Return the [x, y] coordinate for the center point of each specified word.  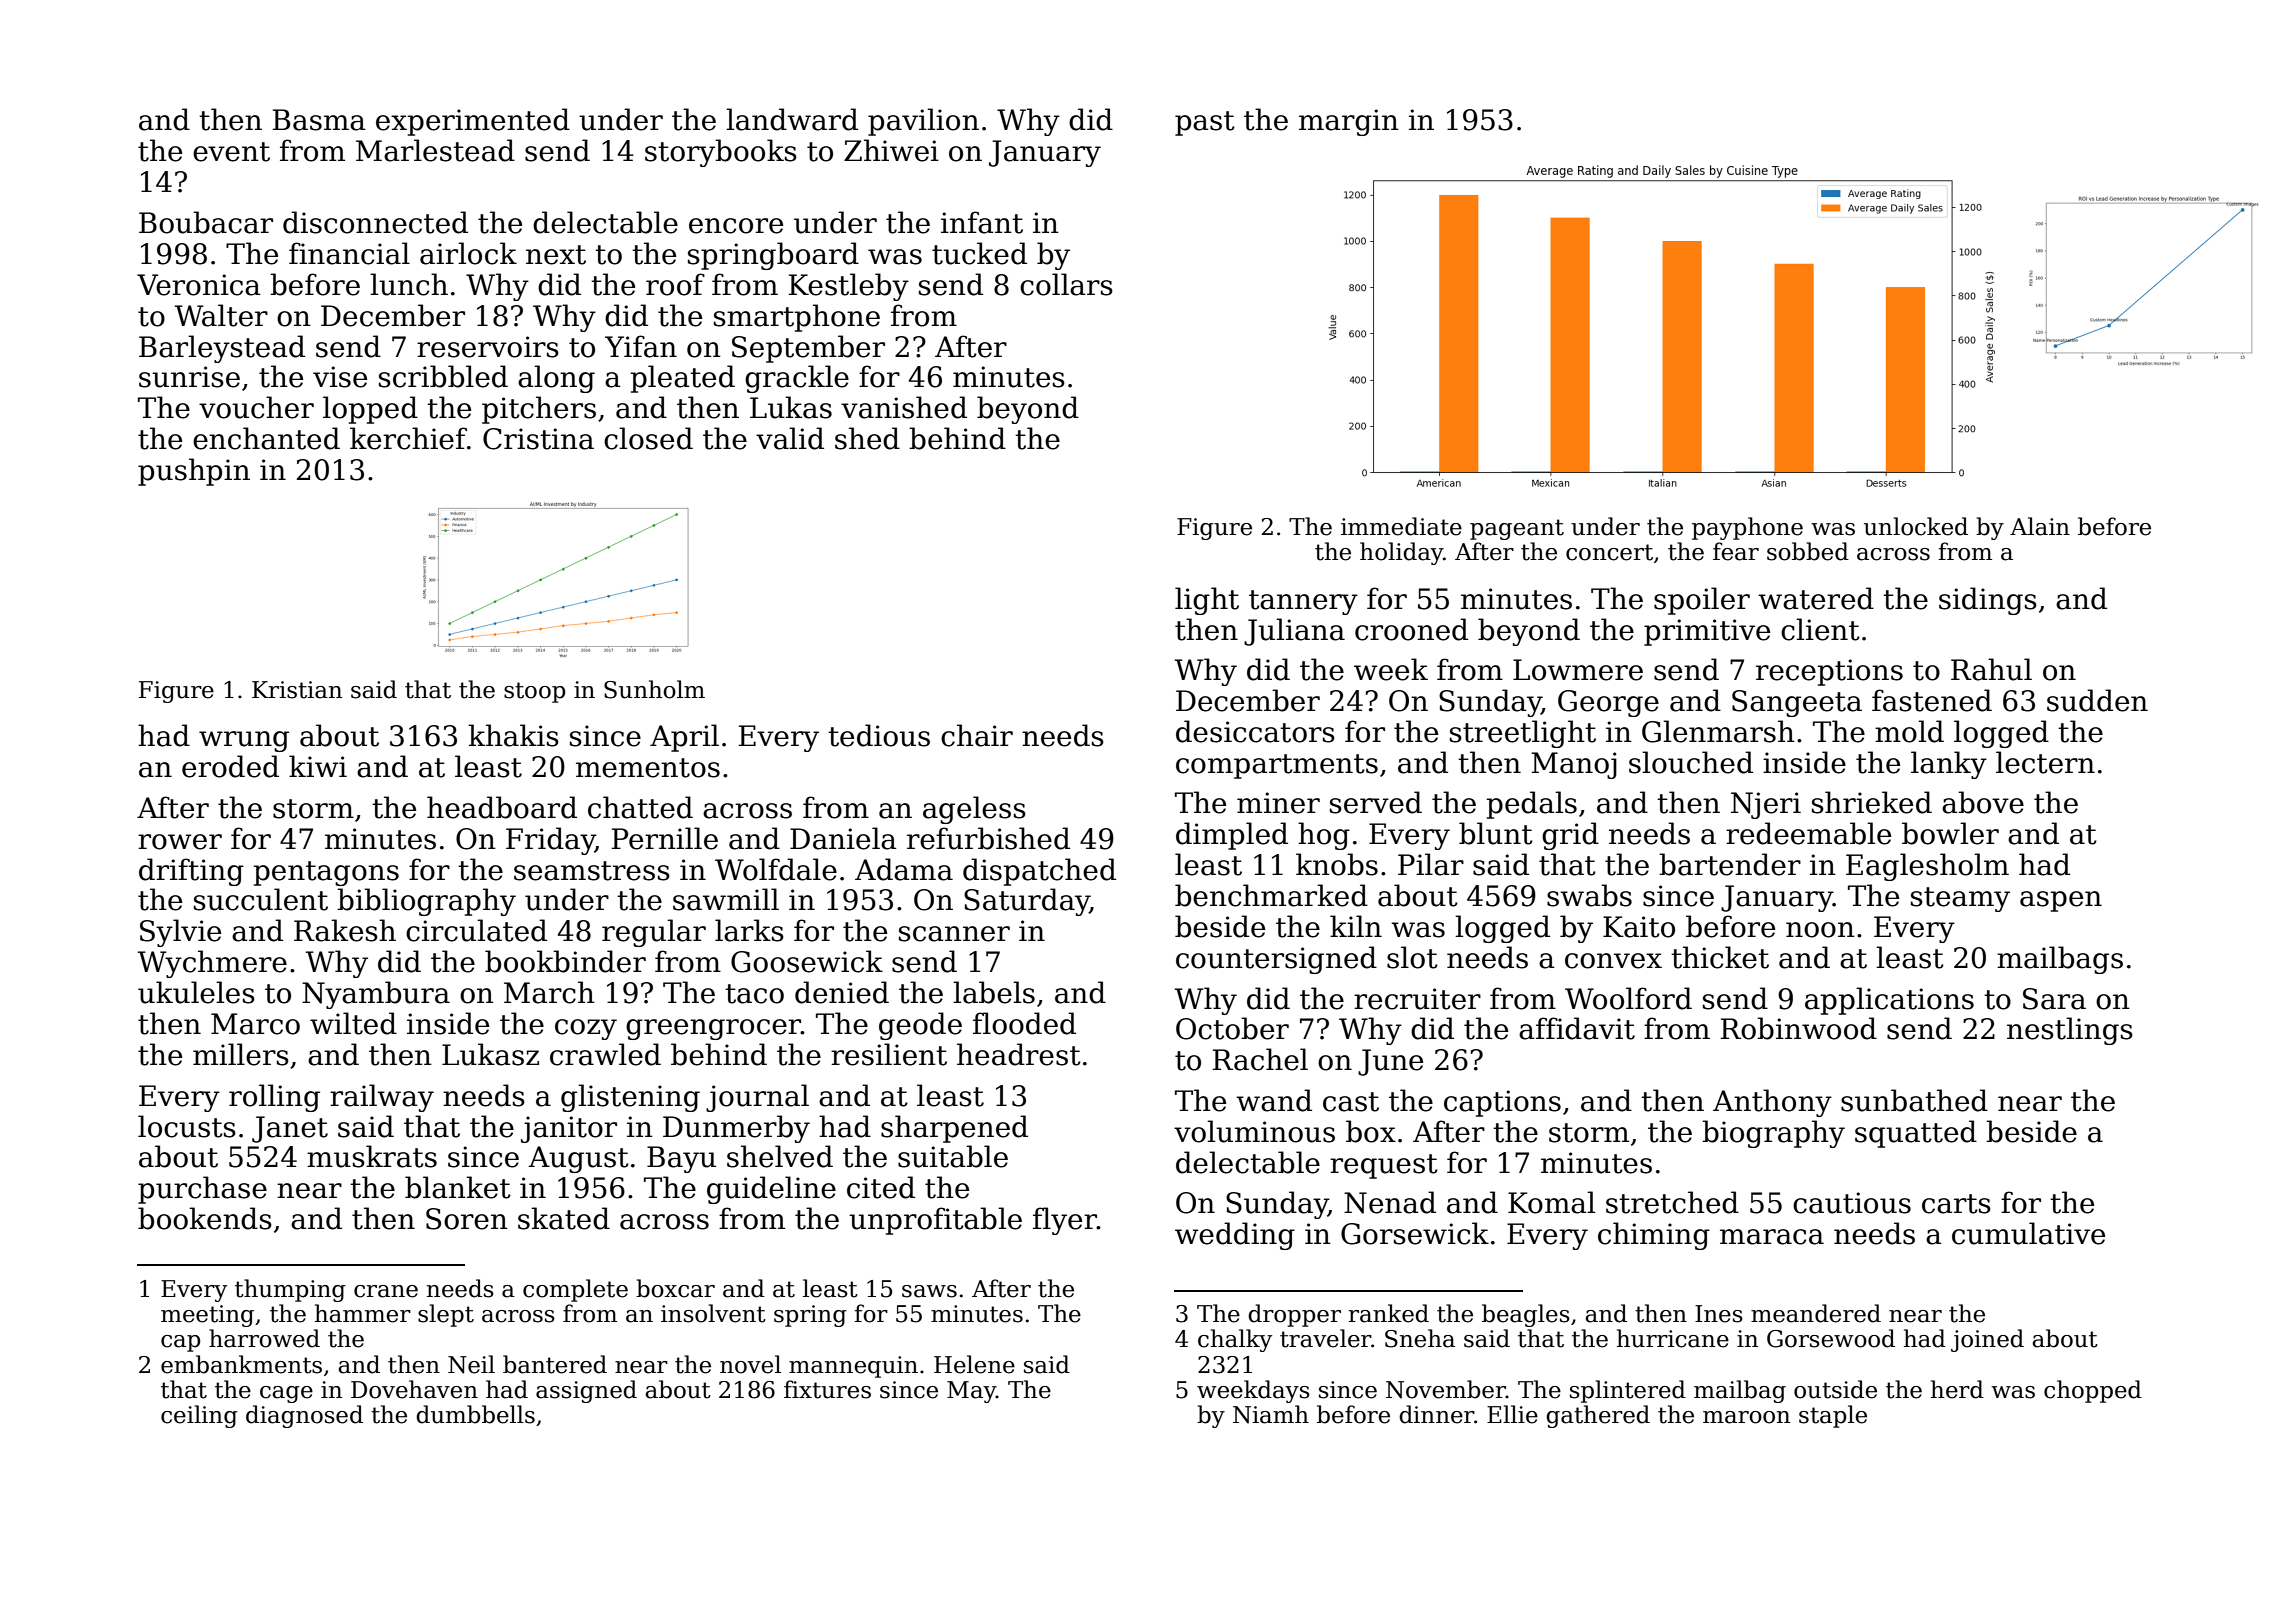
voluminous [1254, 1131]
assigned [586, 1391]
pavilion [923, 122]
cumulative [2028, 1233]
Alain [2040, 526]
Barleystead [222, 349]
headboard [502, 807]
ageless [974, 810]
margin [1349, 122]
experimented [473, 122]
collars [1066, 284]
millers [241, 1054]
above [1983, 802]
